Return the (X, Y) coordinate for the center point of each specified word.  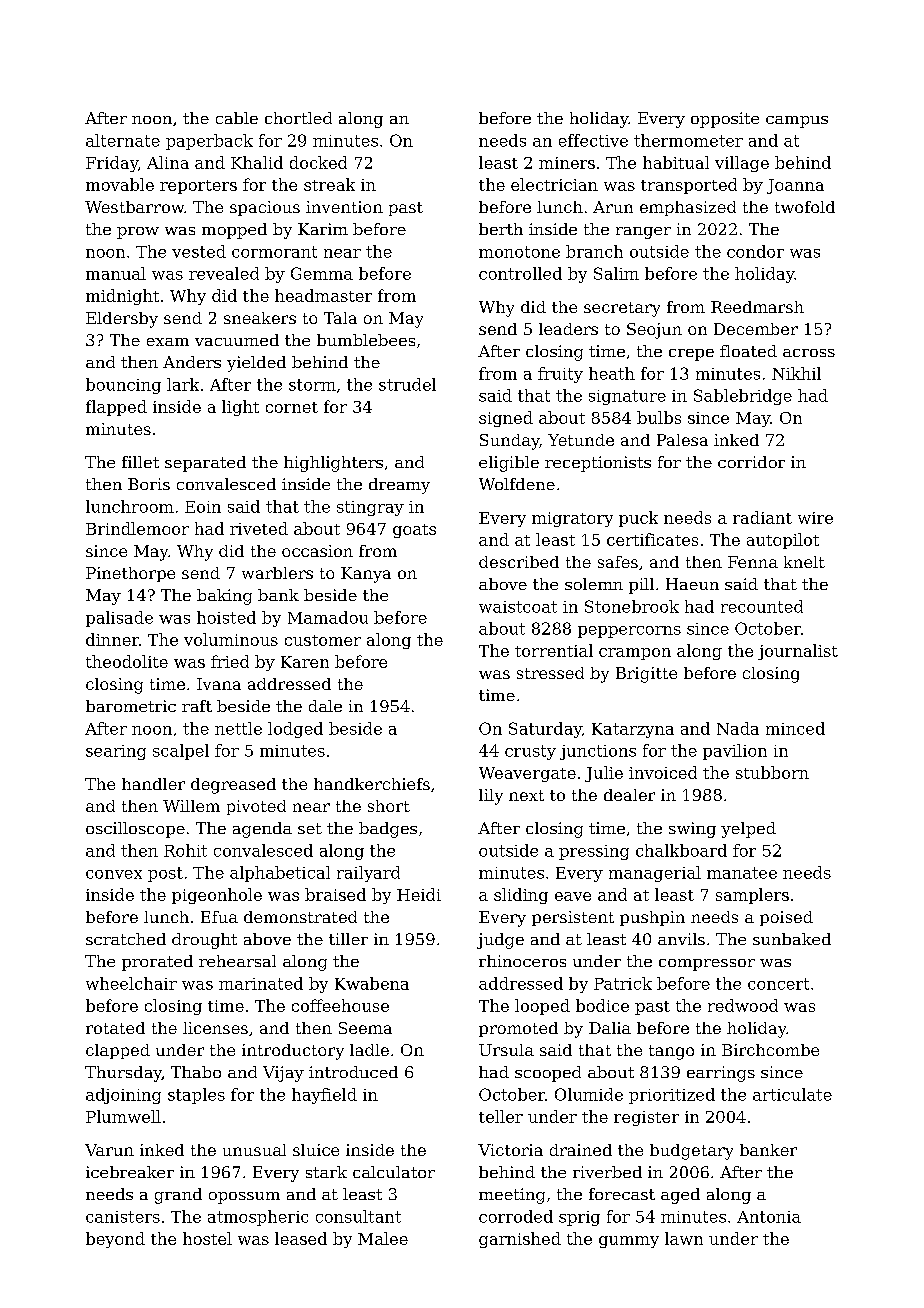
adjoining (123, 1096)
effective (593, 140)
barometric (131, 706)
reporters (198, 187)
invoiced (663, 772)
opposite (725, 120)
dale (325, 706)
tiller (348, 939)
